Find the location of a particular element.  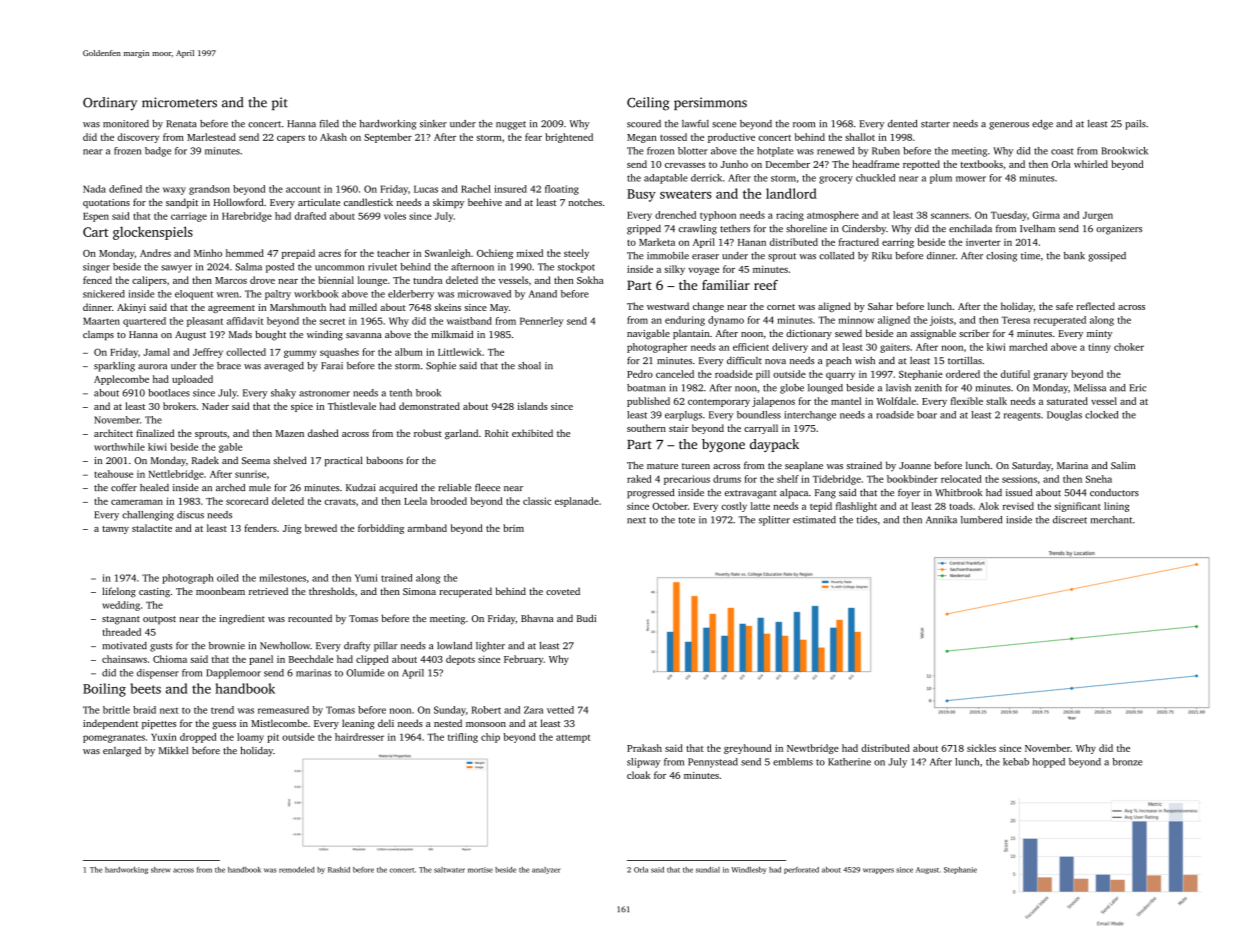

fenced is located at coordinates (97, 280).
